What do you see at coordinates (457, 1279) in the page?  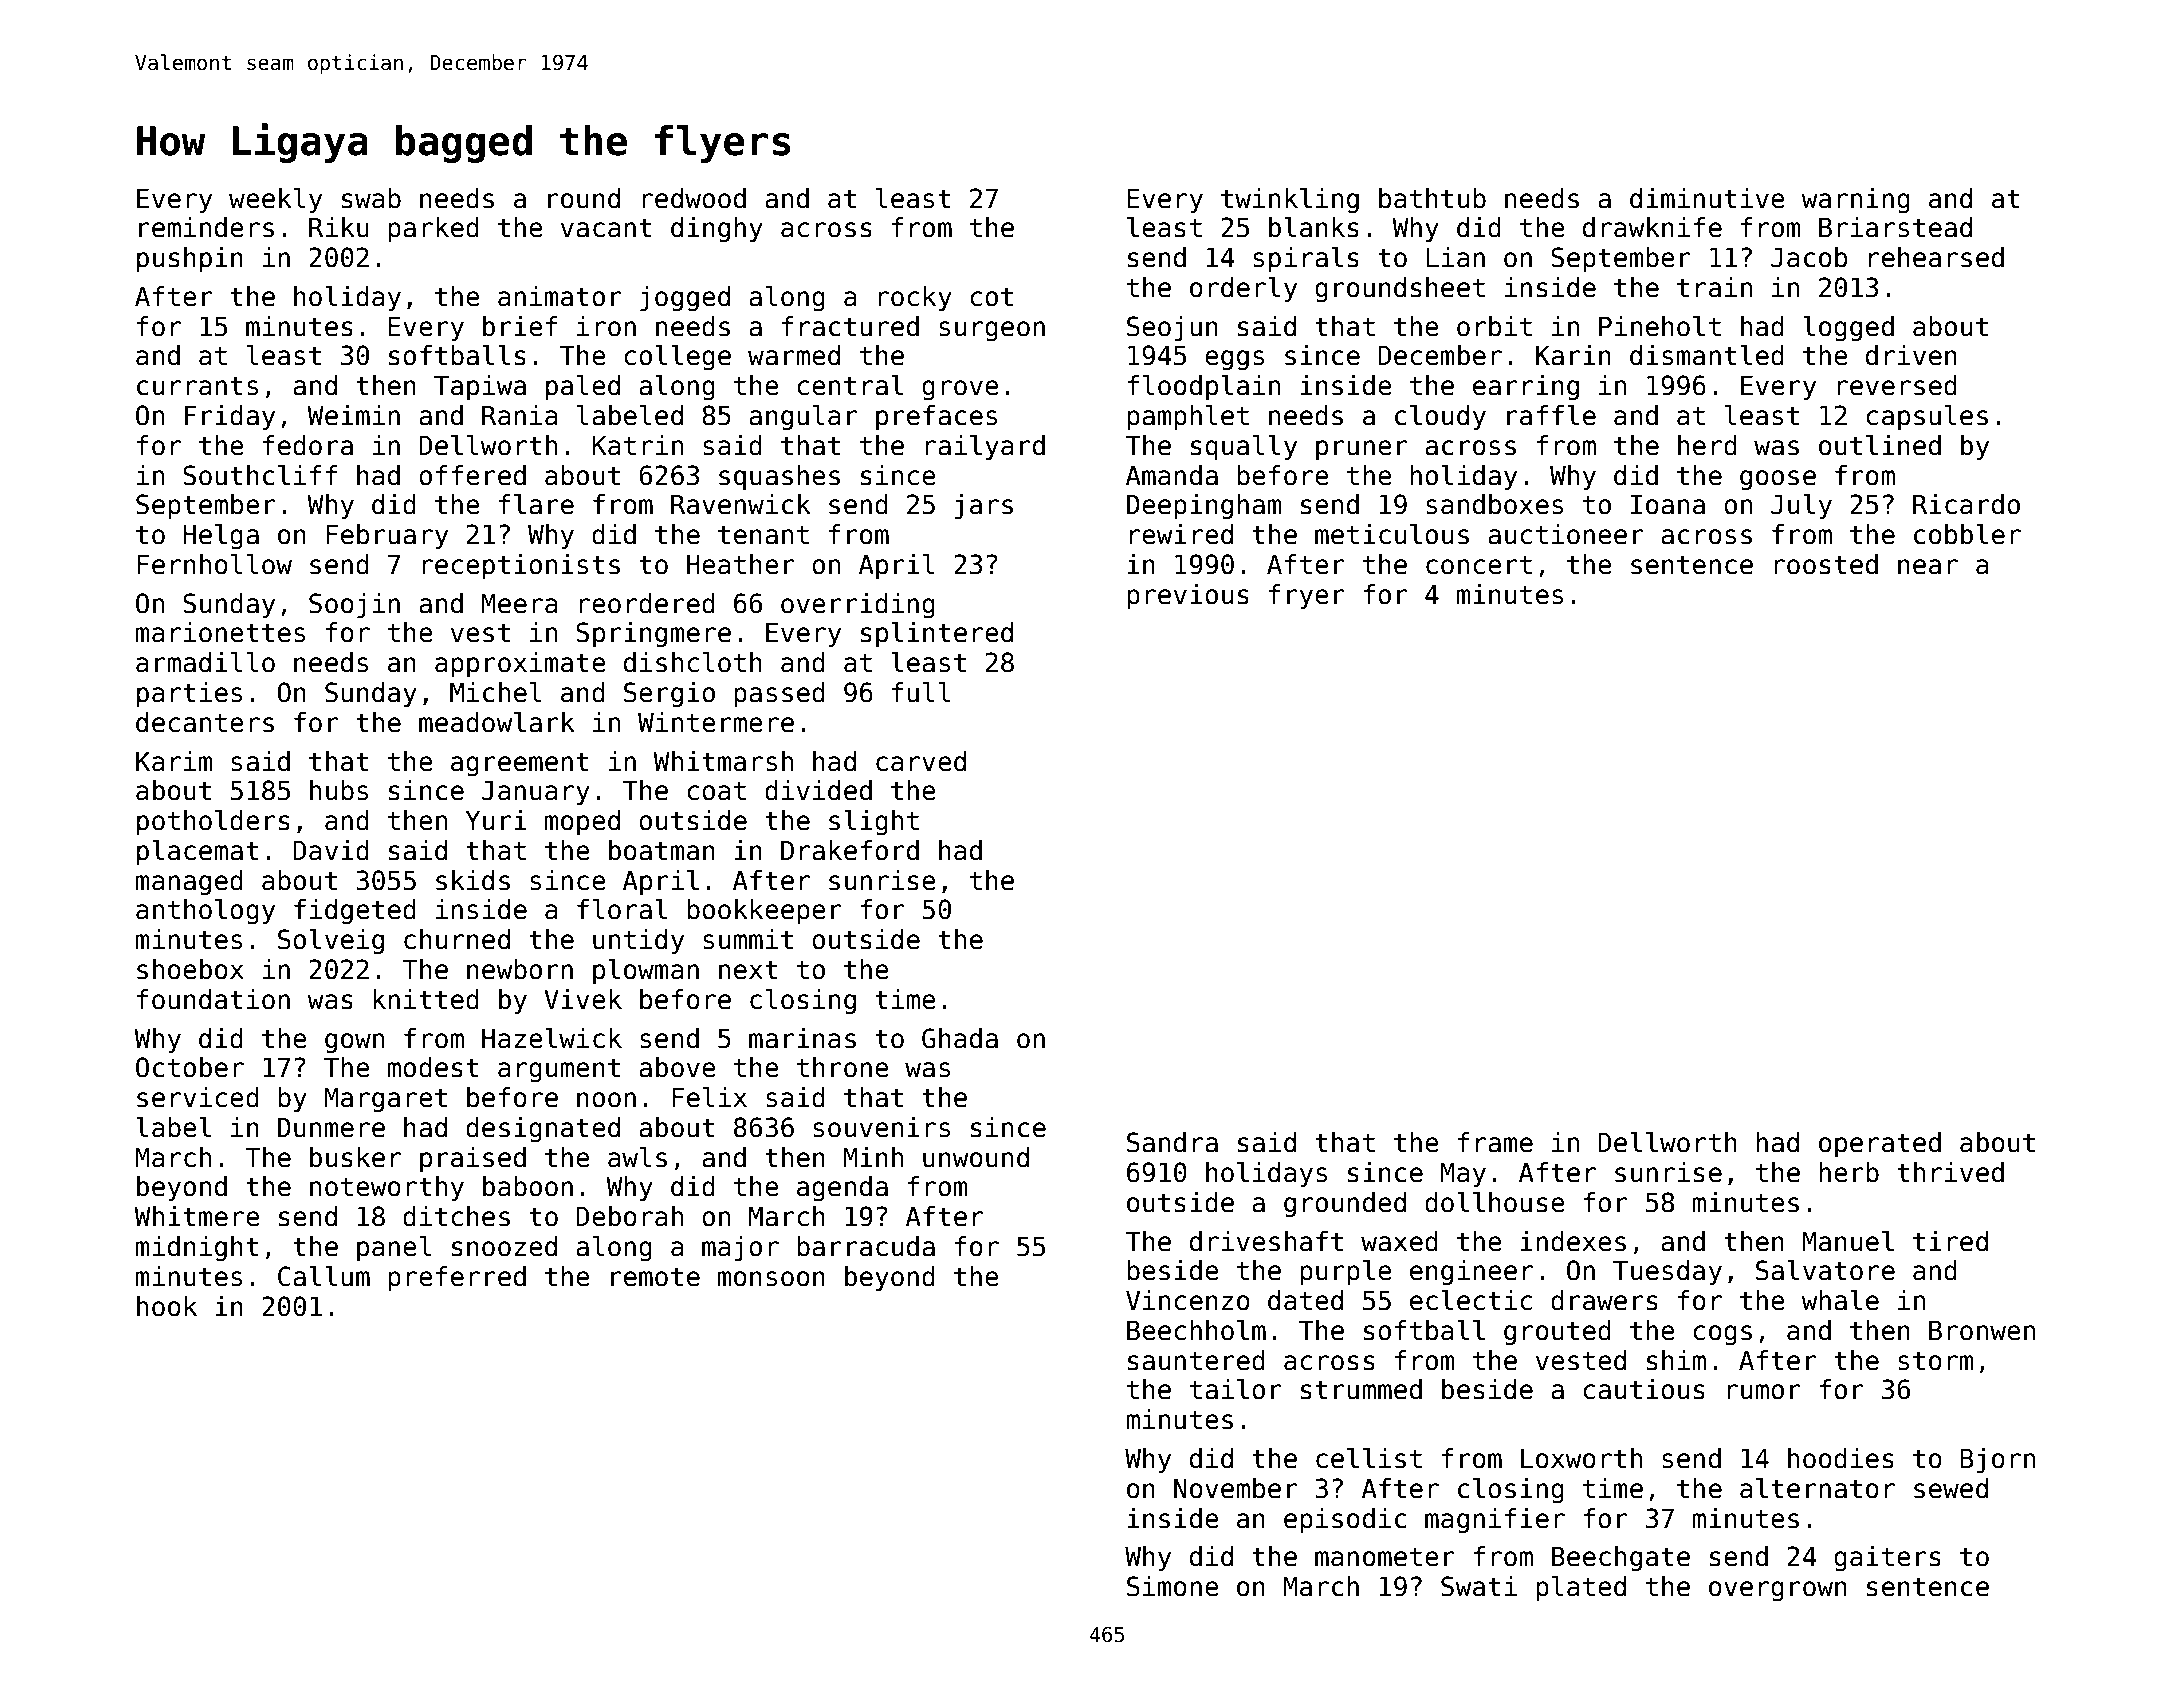 I see `preferred` at bounding box center [457, 1279].
